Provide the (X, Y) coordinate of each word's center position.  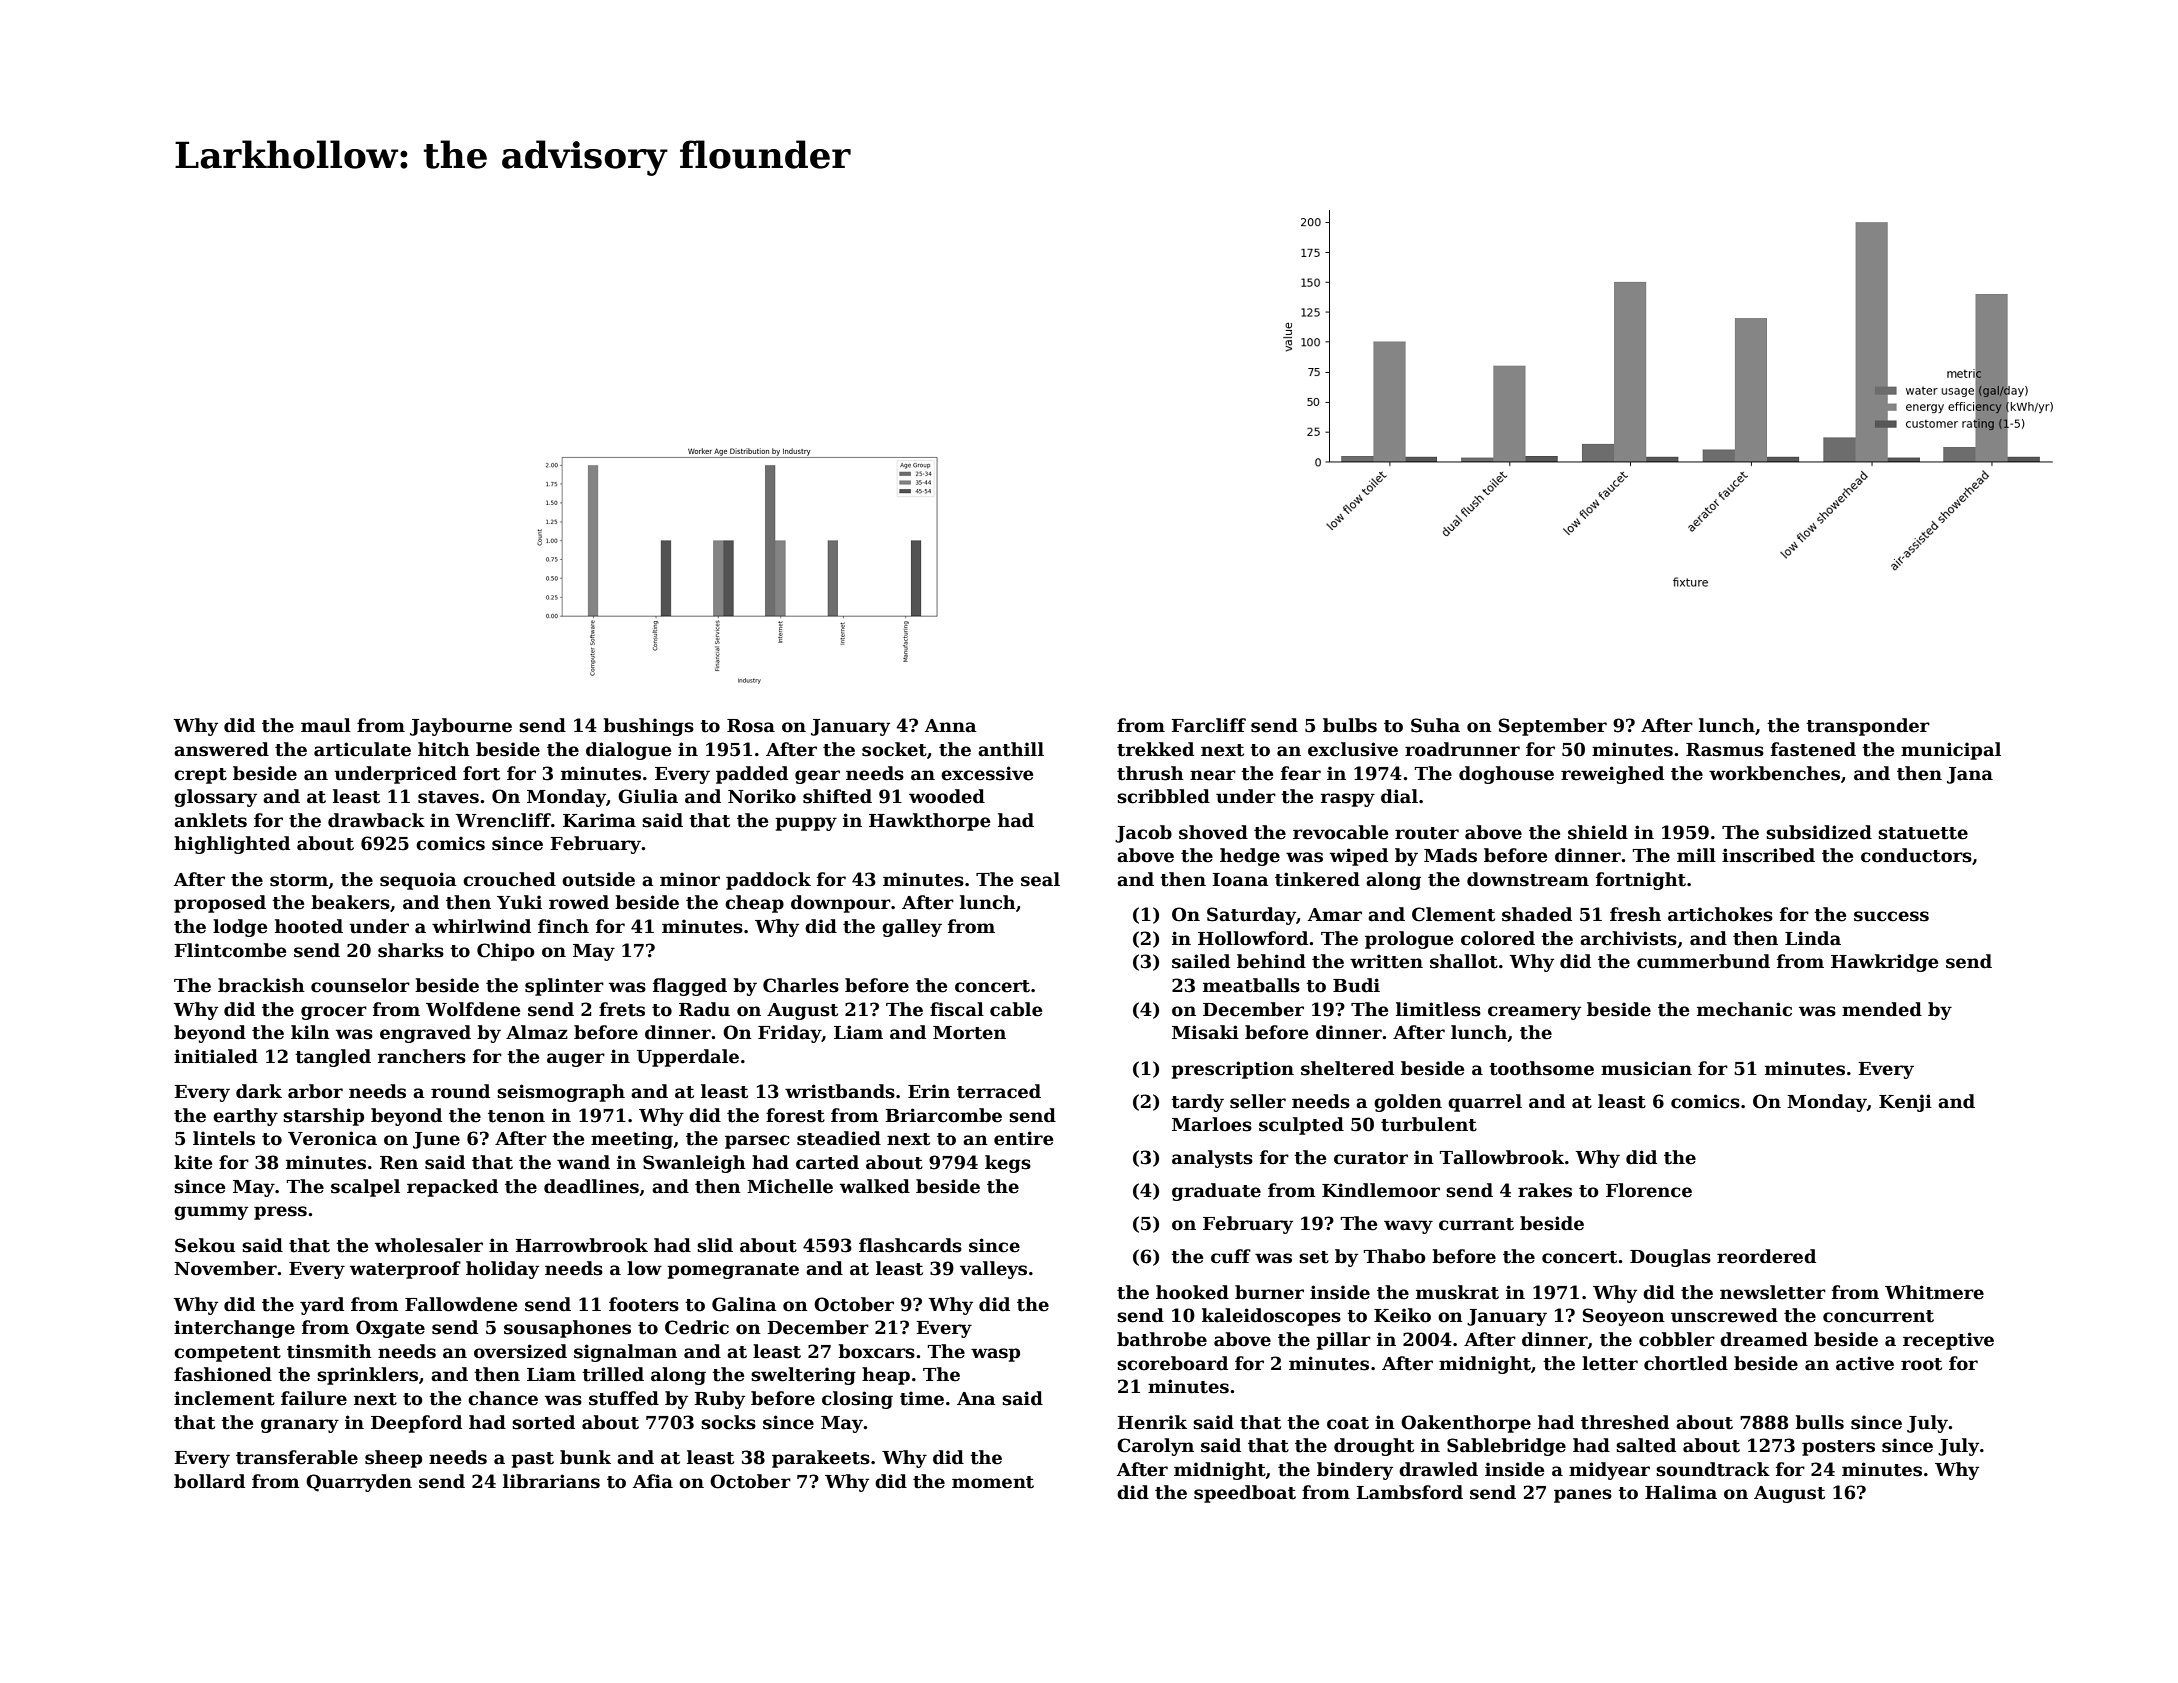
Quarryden (359, 1483)
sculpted (1301, 1126)
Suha (1435, 725)
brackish (261, 985)
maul (326, 725)
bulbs (1350, 725)
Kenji (1905, 1103)
